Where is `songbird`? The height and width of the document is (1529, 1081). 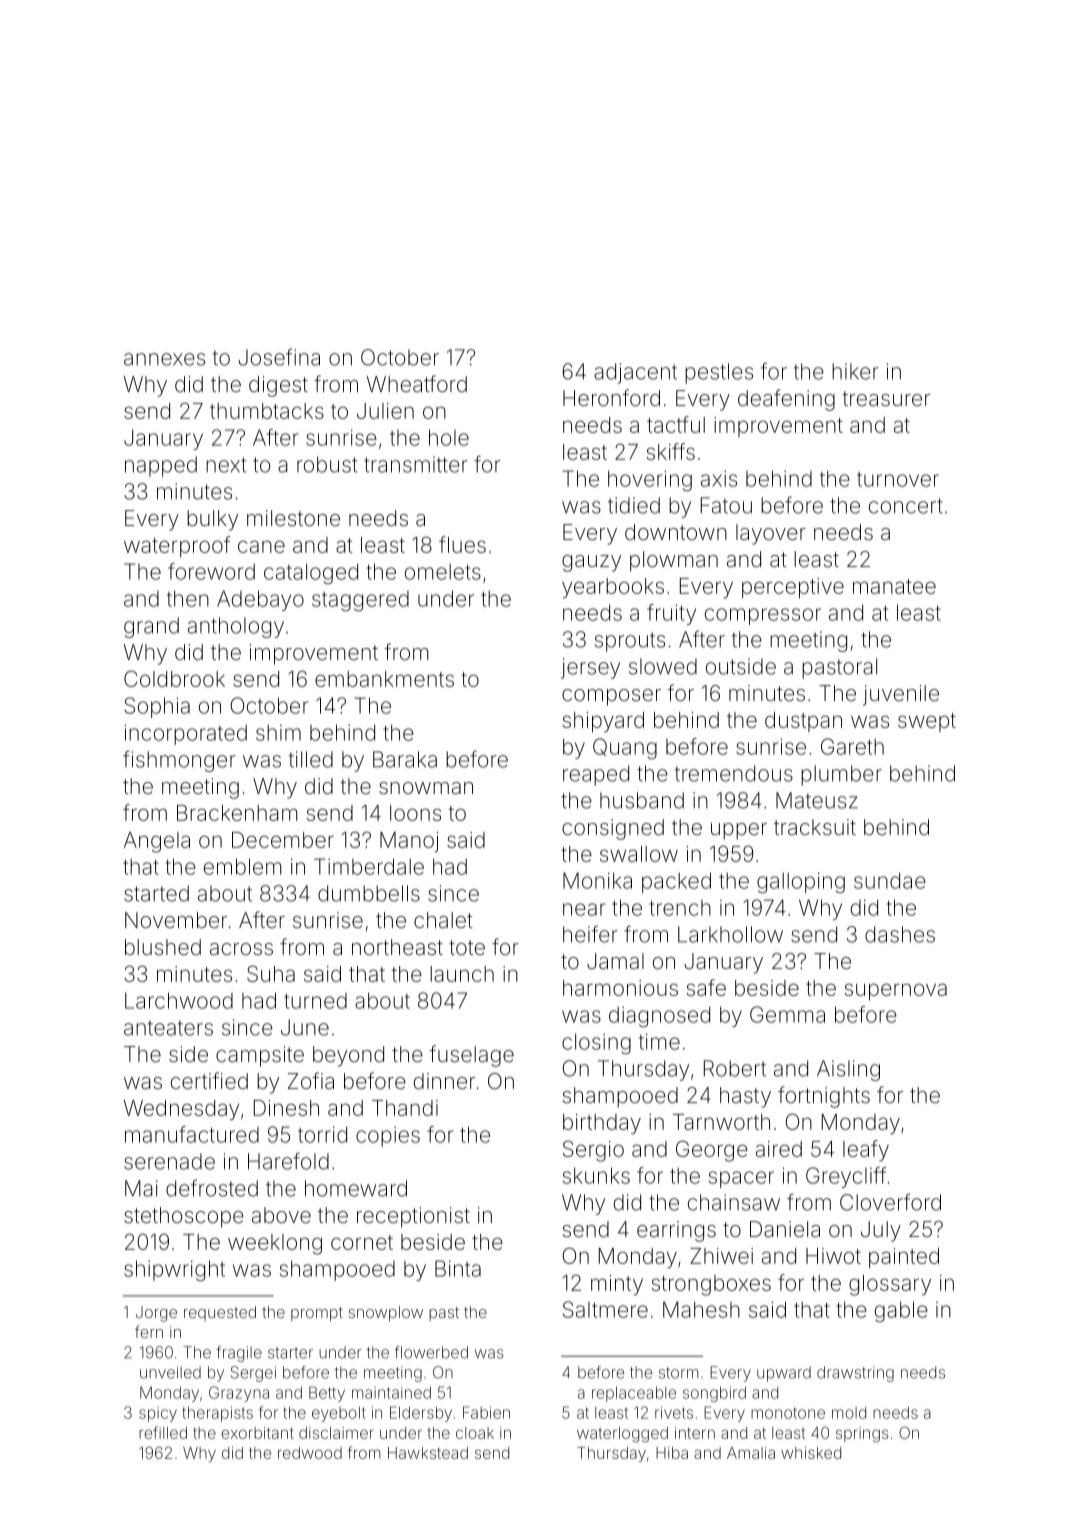 songbird is located at coordinates (714, 1394).
